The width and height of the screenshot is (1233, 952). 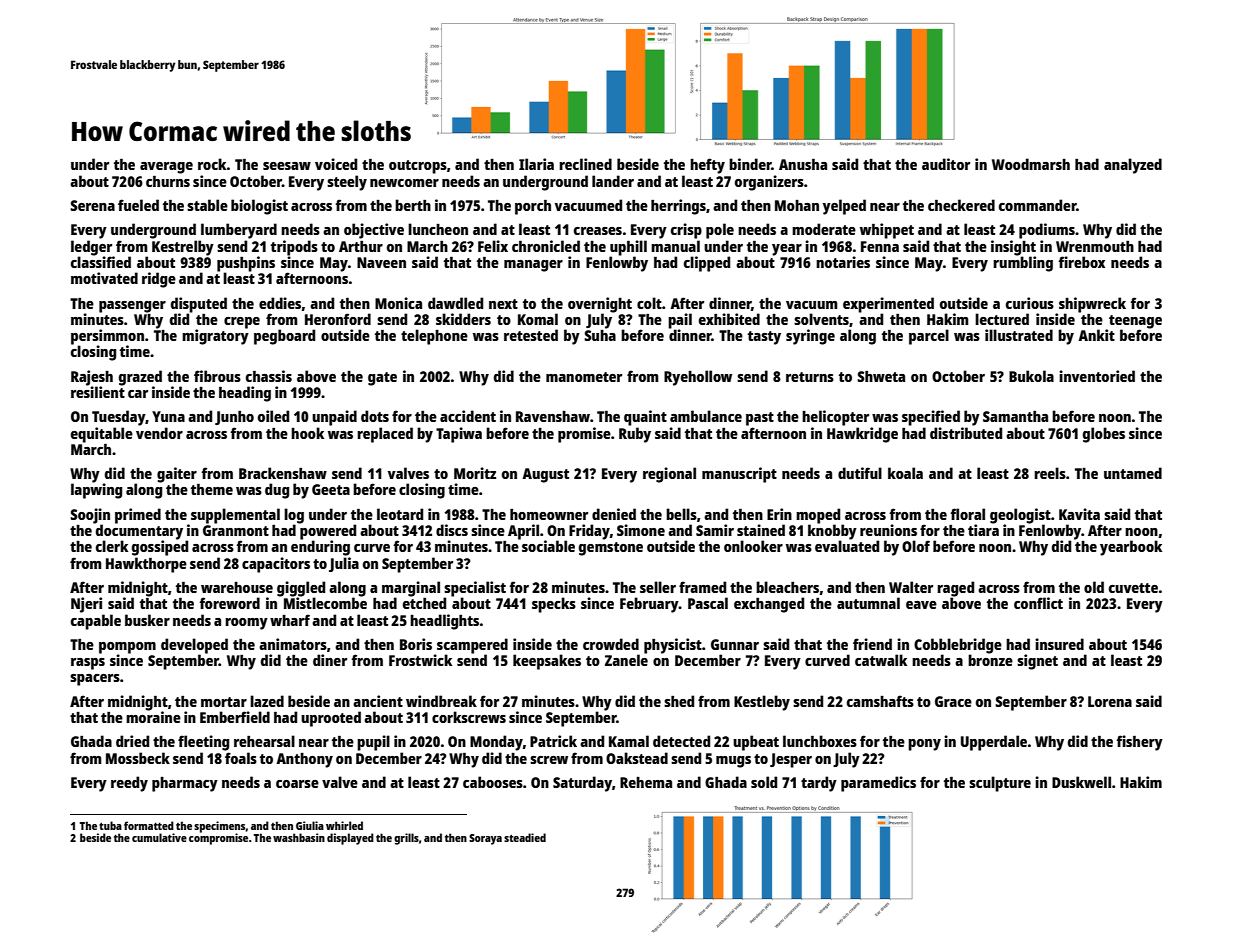 I want to click on Samantha, so click(x=1015, y=416).
